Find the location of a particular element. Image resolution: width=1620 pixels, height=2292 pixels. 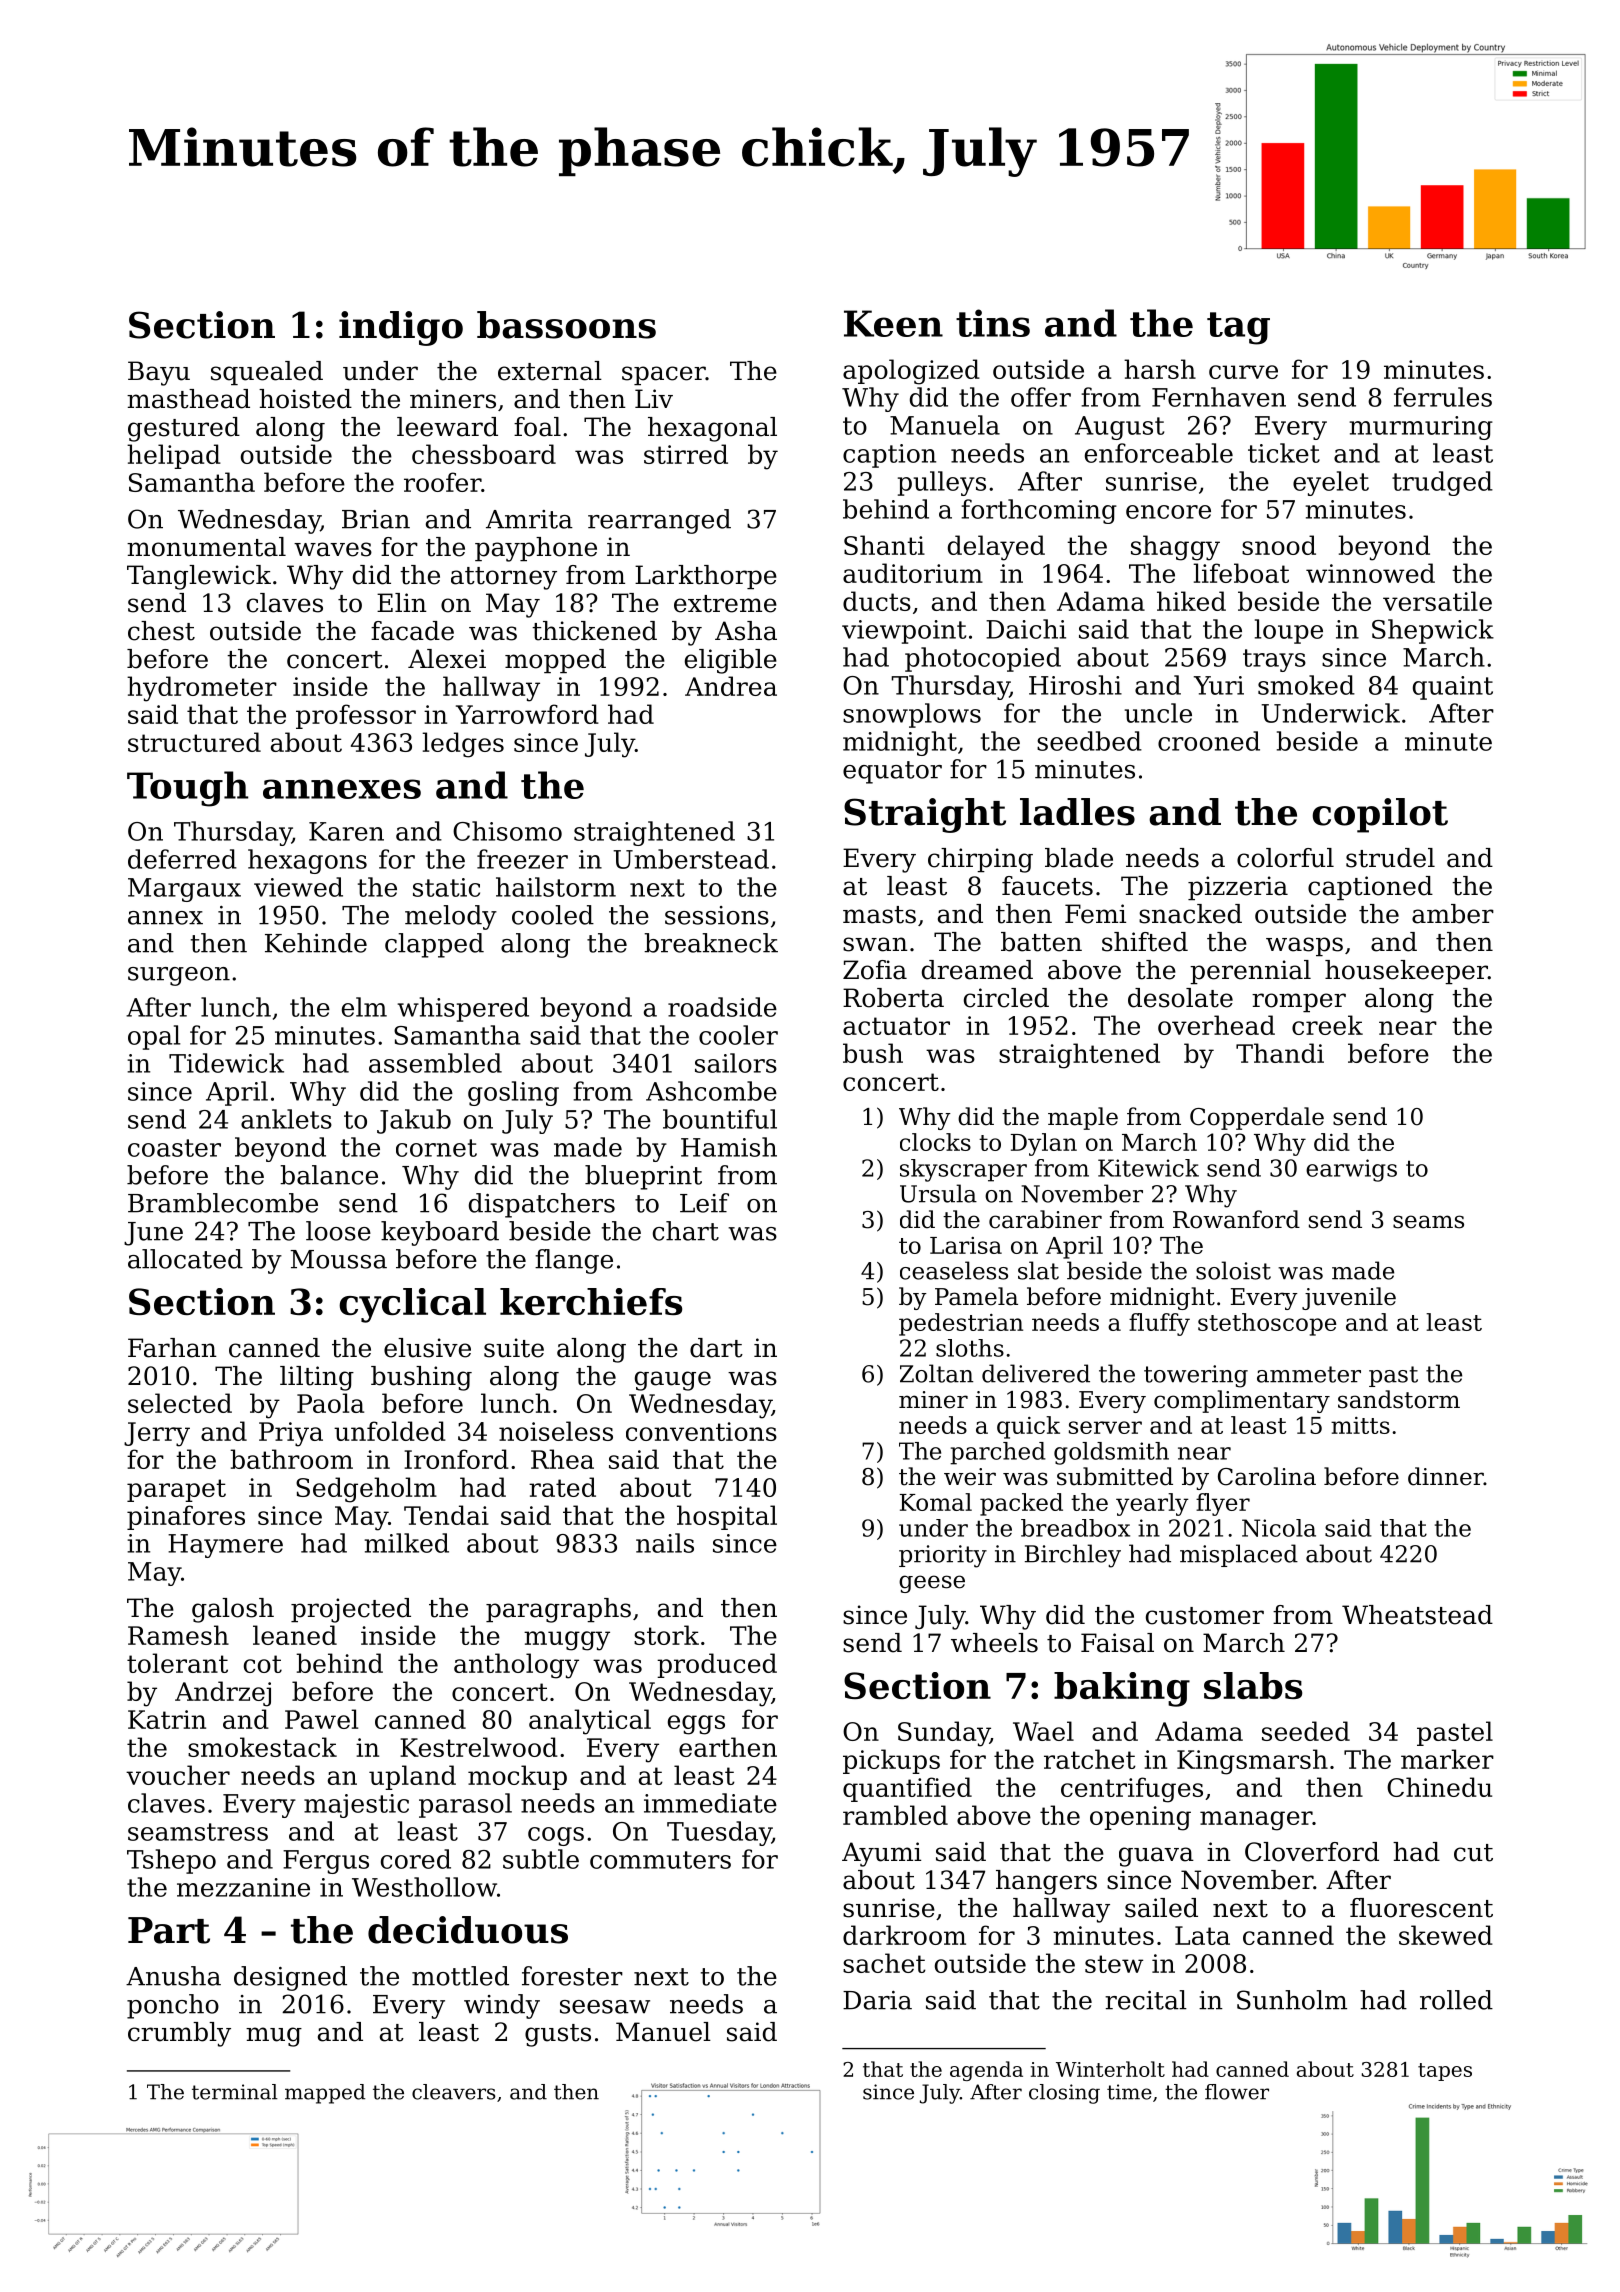

indigo is located at coordinates (401, 328).
